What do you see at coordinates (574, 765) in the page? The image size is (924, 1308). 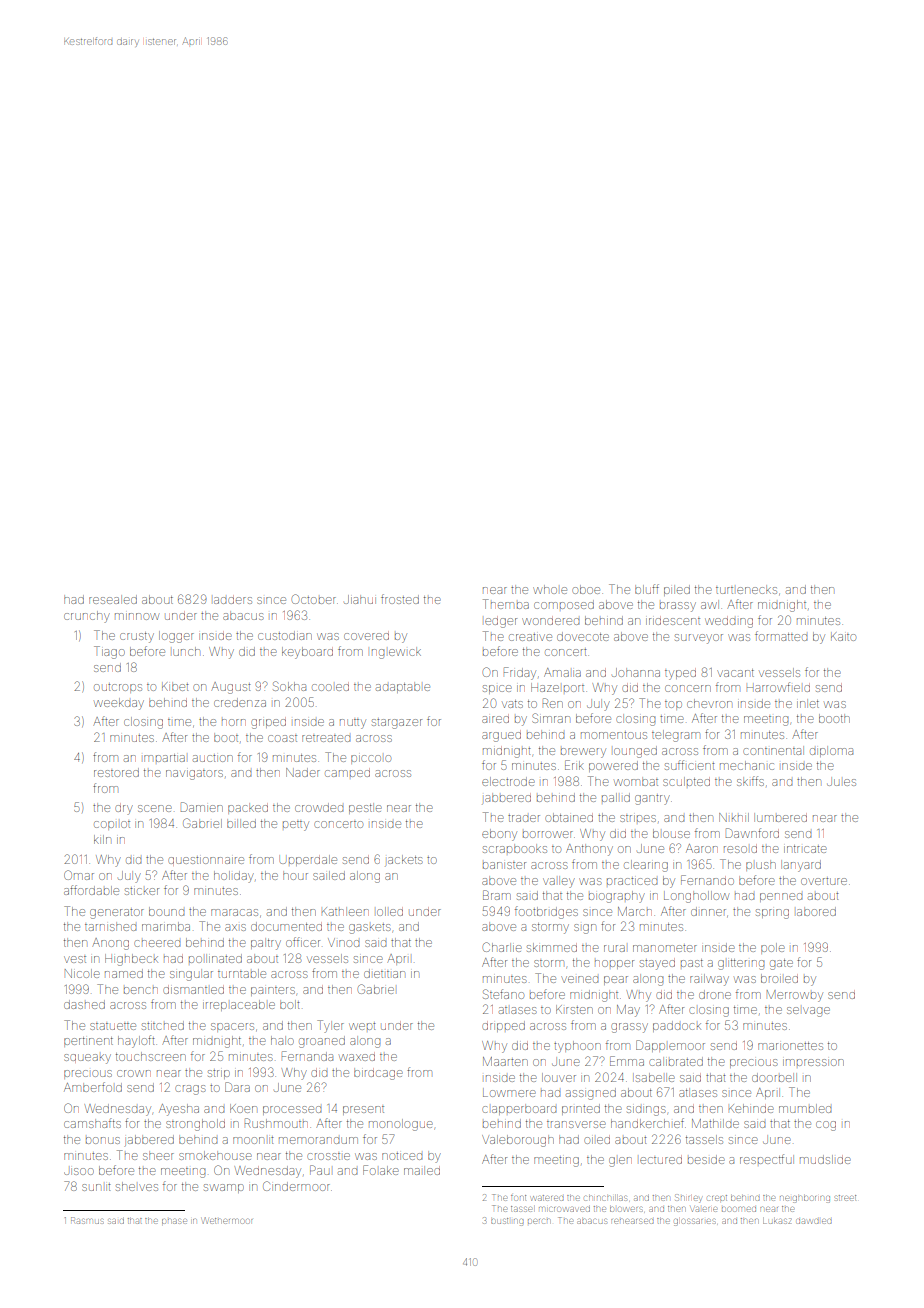 I see `Erik` at bounding box center [574, 765].
